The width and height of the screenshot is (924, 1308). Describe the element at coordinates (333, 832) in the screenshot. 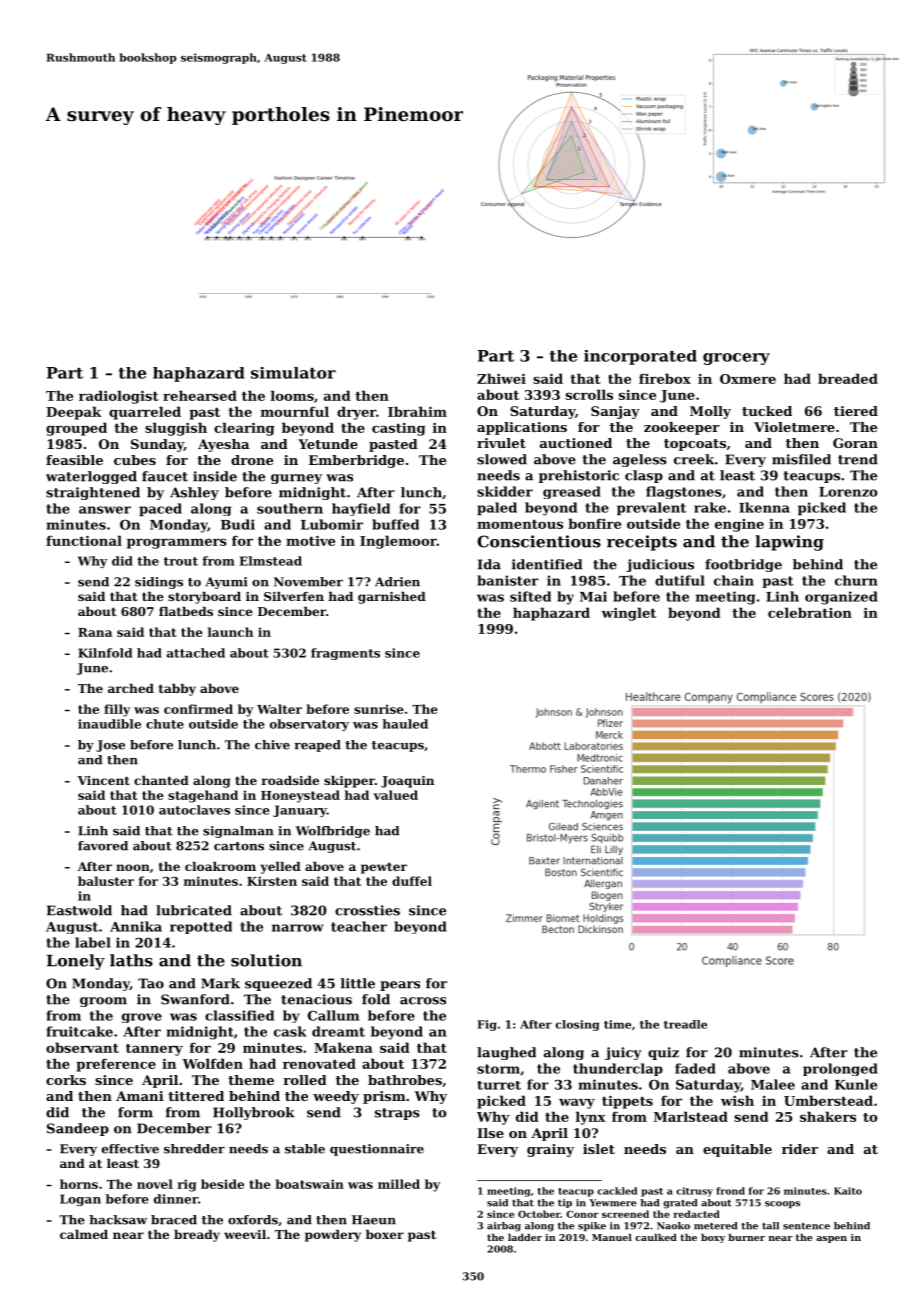

I see `Wolfbridge` at that location.
